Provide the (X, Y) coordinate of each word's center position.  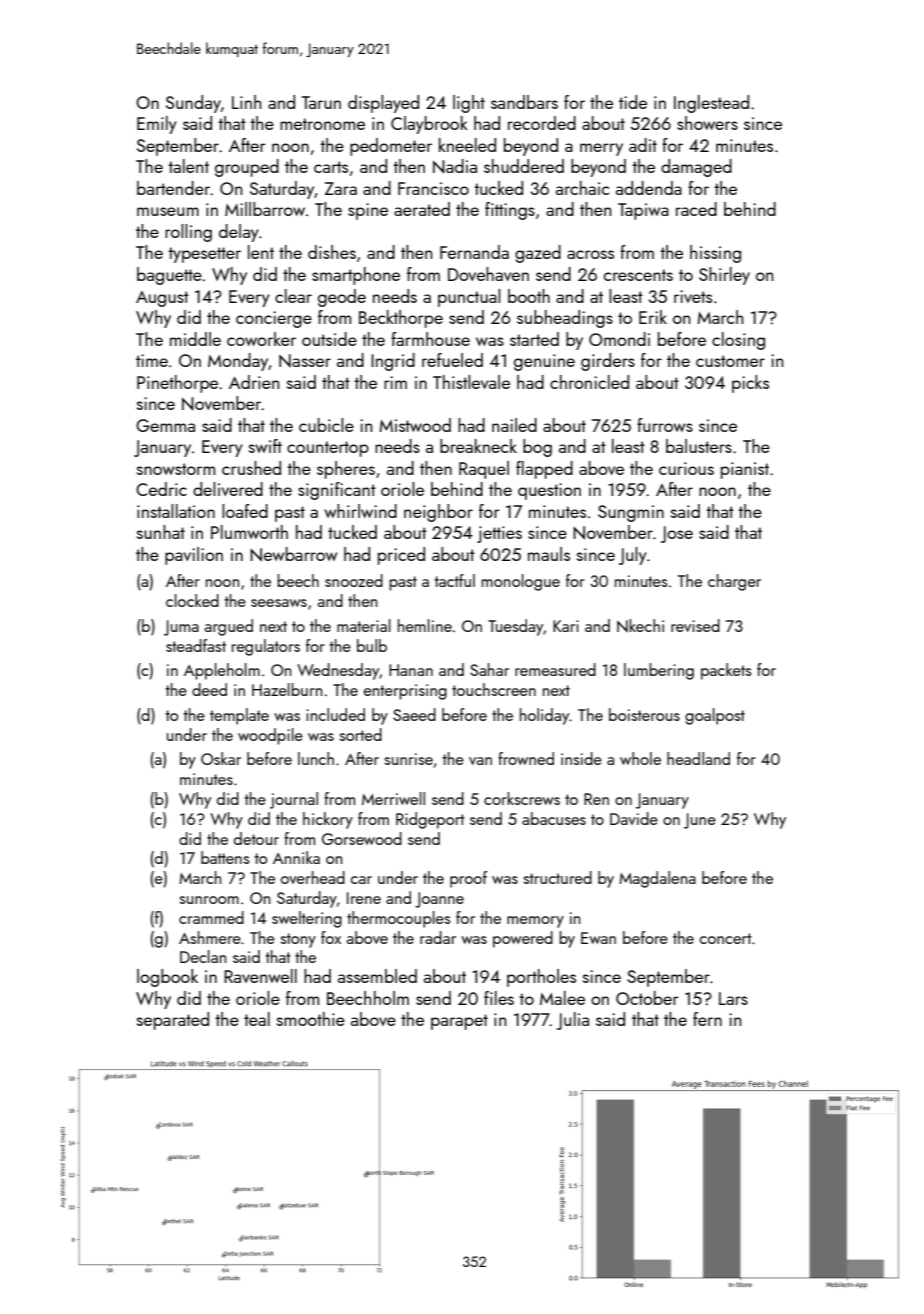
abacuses (554, 818)
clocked (192, 600)
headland (698, 758)
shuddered (524, 166)
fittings (510, 211)
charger (734, 582)
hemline (425, 625)
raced (696, 209)
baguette (169, 276)
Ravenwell (260, 976)
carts (331, 167)
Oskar (221, 758)
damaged (696, 168)
